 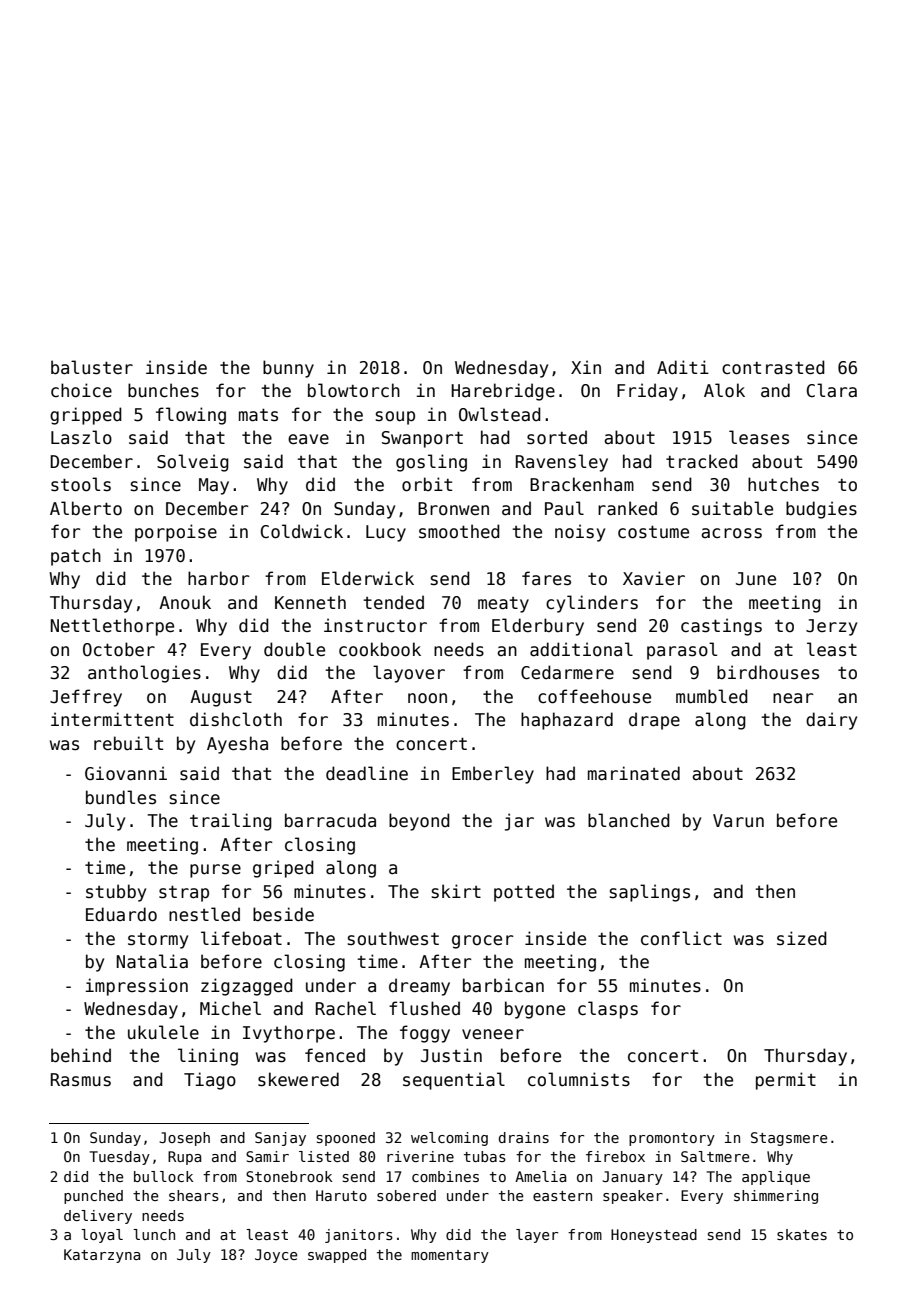 I want to click on Katarzyna, so click(x=102, y=1256).
